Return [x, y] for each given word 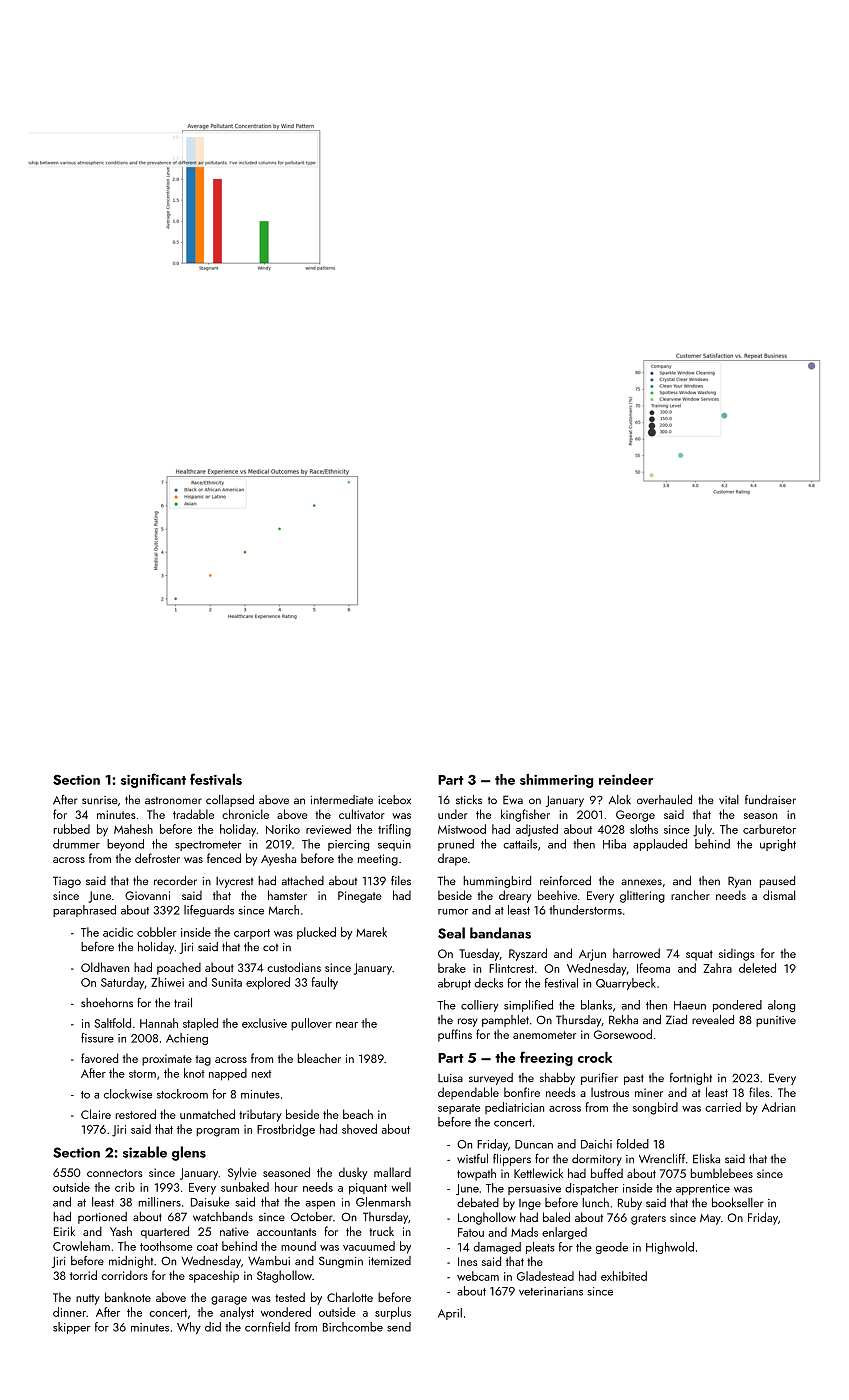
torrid [83, 1275]
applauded [660, 845]
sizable [145, 1152]
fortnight [691, 1079]
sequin [394, 845]
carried [723, 1107]
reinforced [565, 880]
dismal [779, 895]
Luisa [450, 1078]
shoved [359, 1129]
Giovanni [147, 895]
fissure [97, 1038]
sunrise [100, 800]
